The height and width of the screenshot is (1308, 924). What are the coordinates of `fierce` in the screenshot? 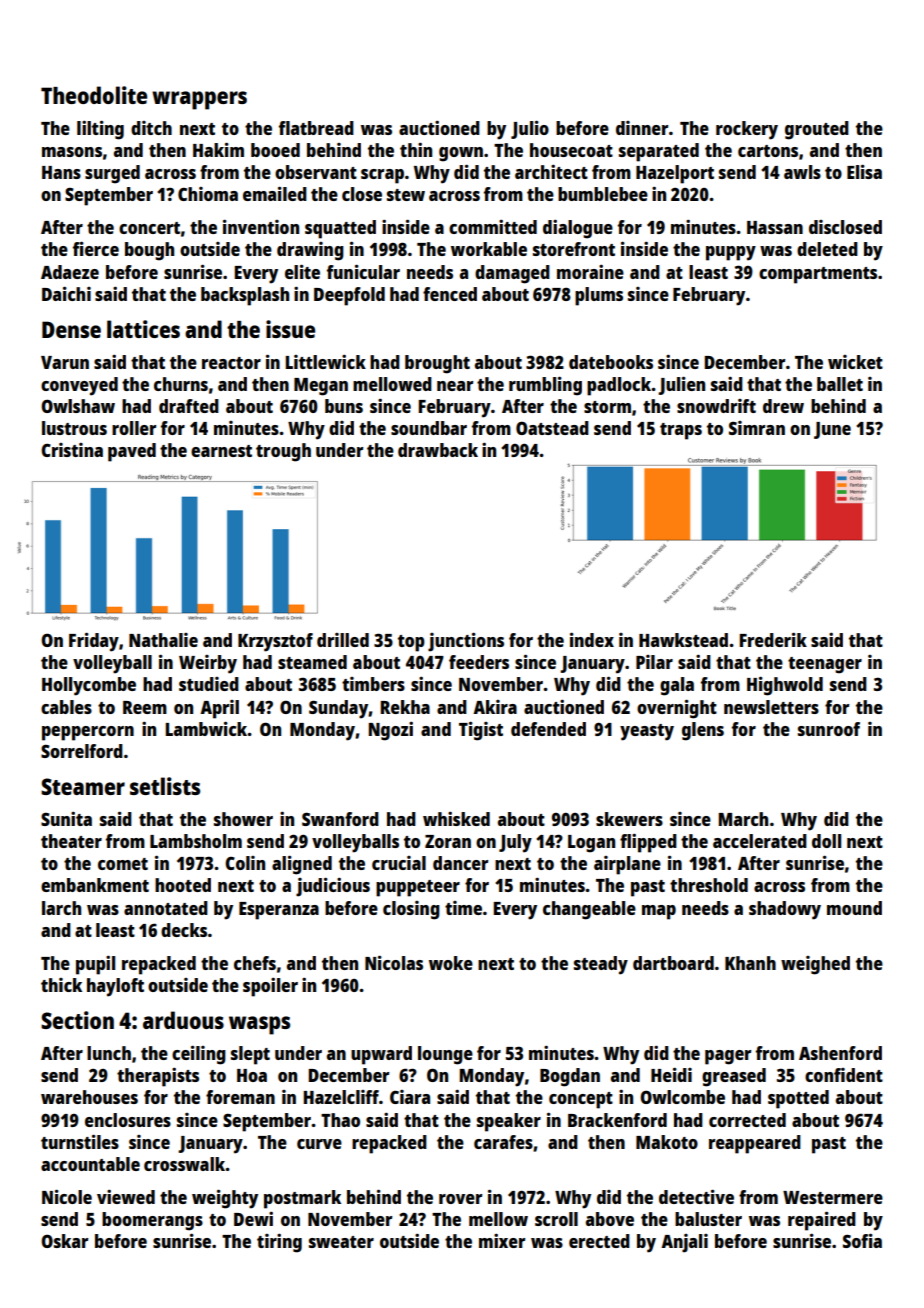 It's located at (96, 248).
